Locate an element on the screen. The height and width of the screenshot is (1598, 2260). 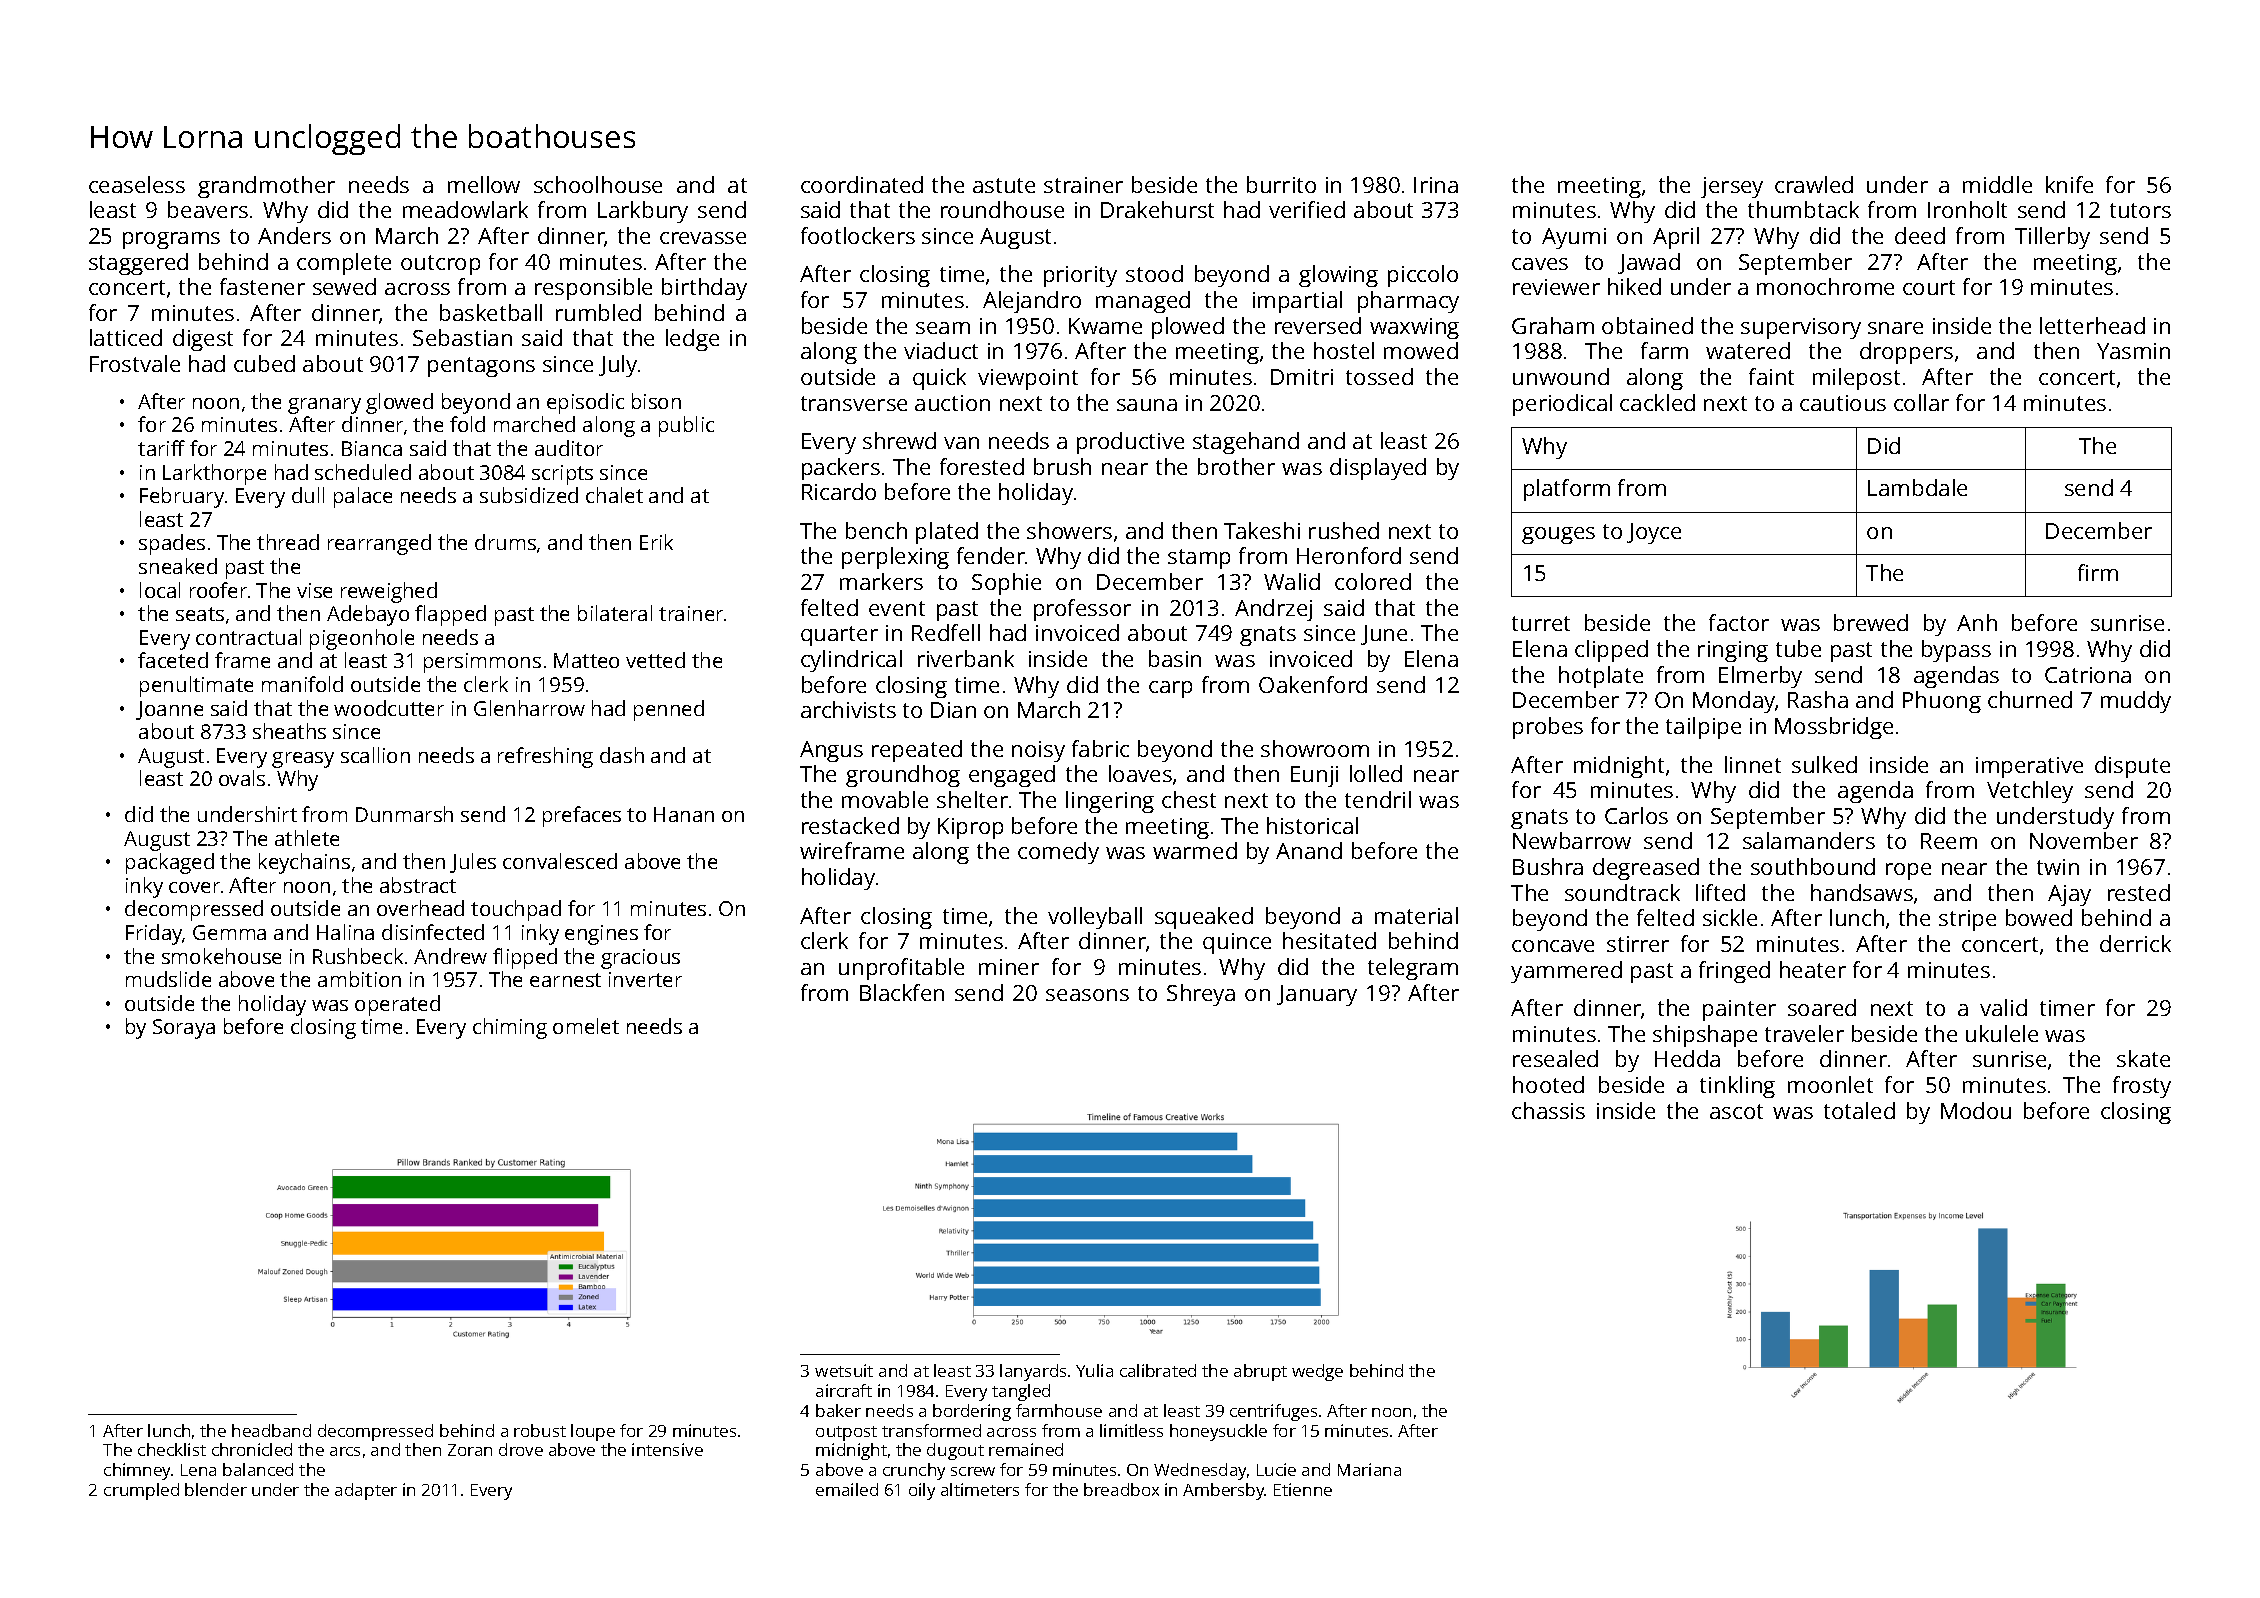
footlockers is located at coordinates (858, 235).
